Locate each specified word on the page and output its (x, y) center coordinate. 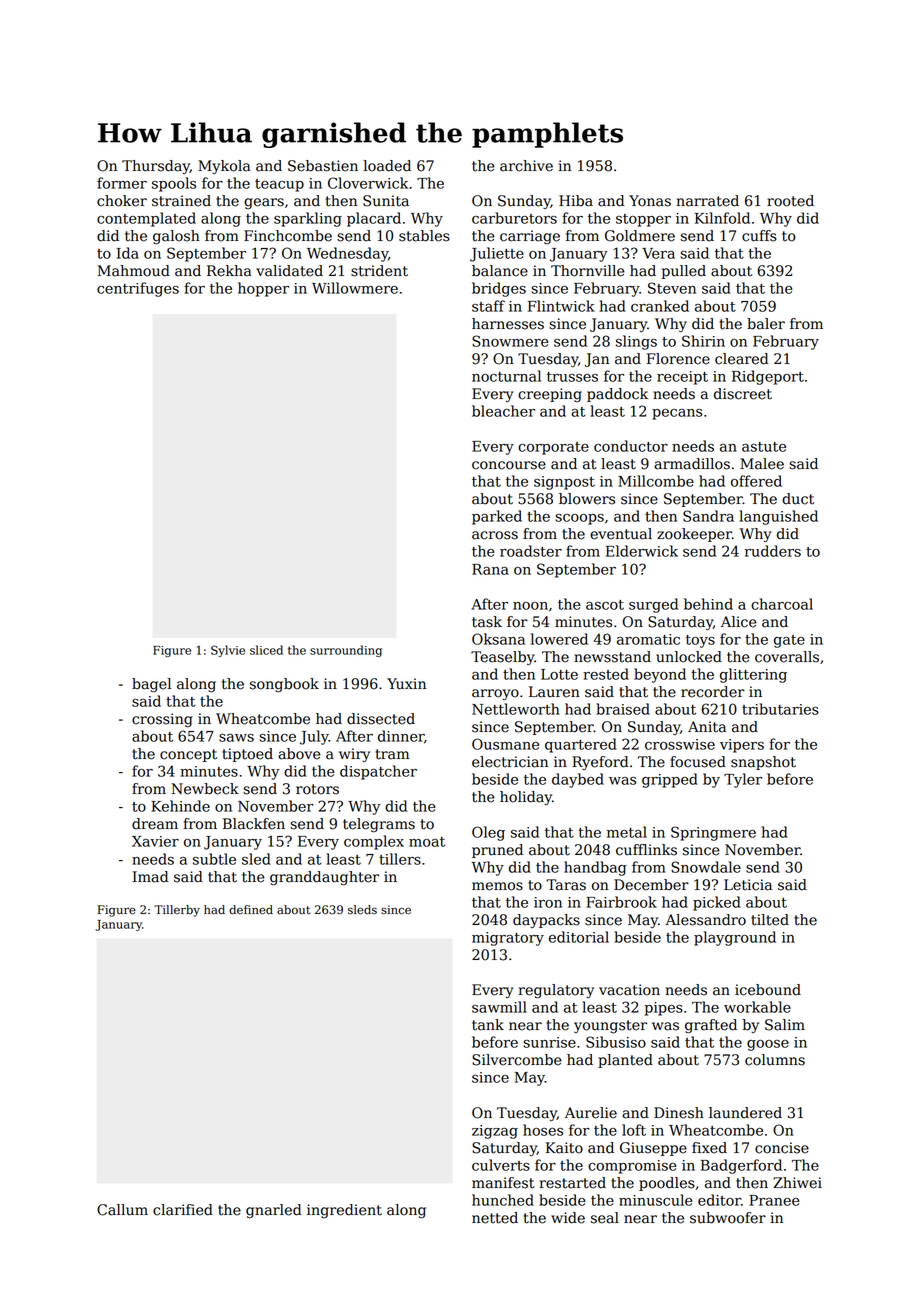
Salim (785, 1025)
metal (627, 832)
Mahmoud (134, 271)
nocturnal (506, 376)
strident (379, 271)
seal (605, 1218)
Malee (762, 464)
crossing (162, 720)
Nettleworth (516, 709)
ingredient (344, 1211)
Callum (122, 1210)
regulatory (556, 991)
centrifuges (138, 289)
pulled (683, 272)
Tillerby (177, 911)
